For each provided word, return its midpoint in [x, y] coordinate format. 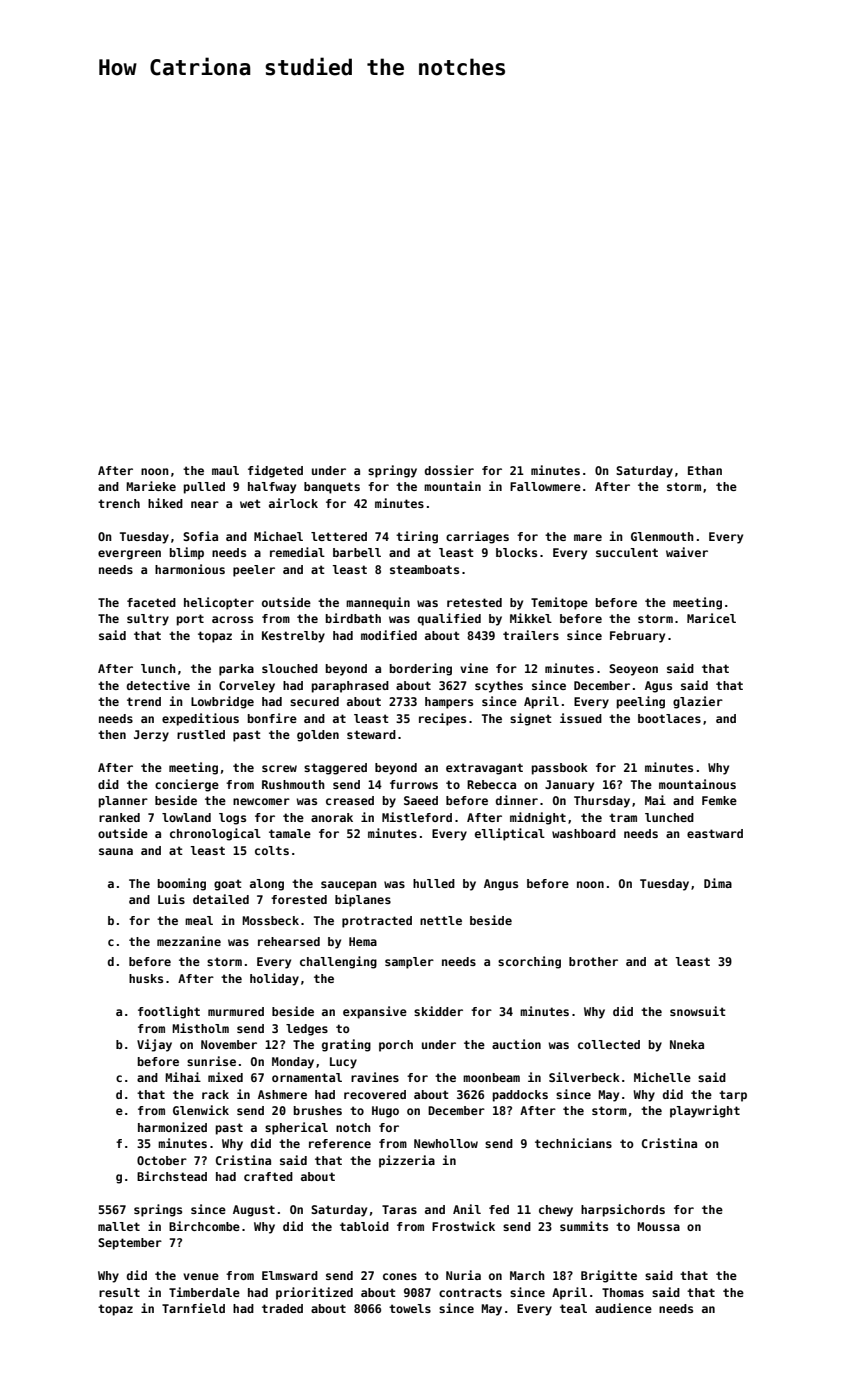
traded [282, 1308]
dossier [449, 470]
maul [225, 470]
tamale [290, 833]
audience [623, 1308]
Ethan [705, 470]
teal [573, 1308]
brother [593, 961]
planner [123, 802]
